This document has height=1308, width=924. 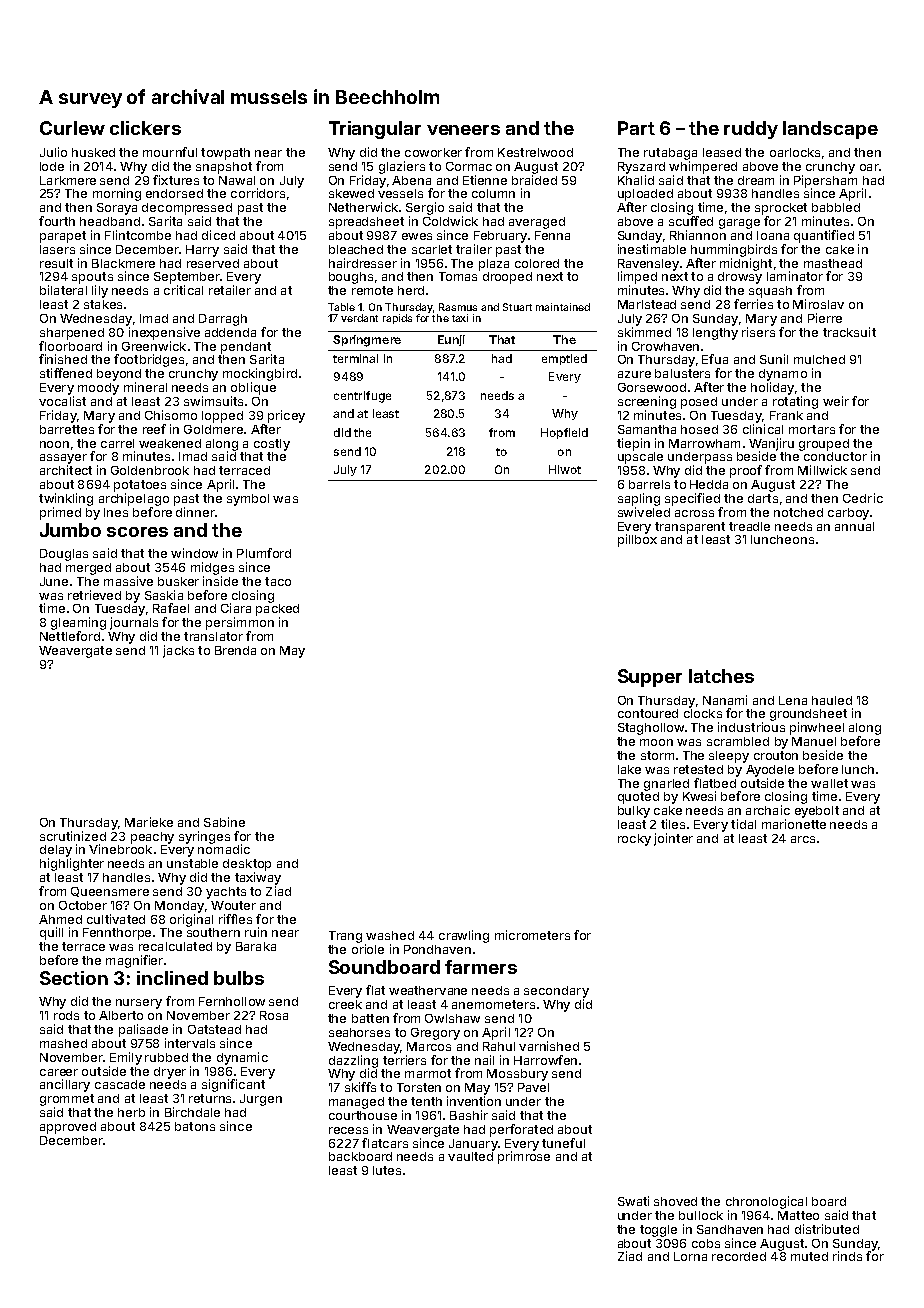 I want to click on arcs, so click(x=803, y=839).
